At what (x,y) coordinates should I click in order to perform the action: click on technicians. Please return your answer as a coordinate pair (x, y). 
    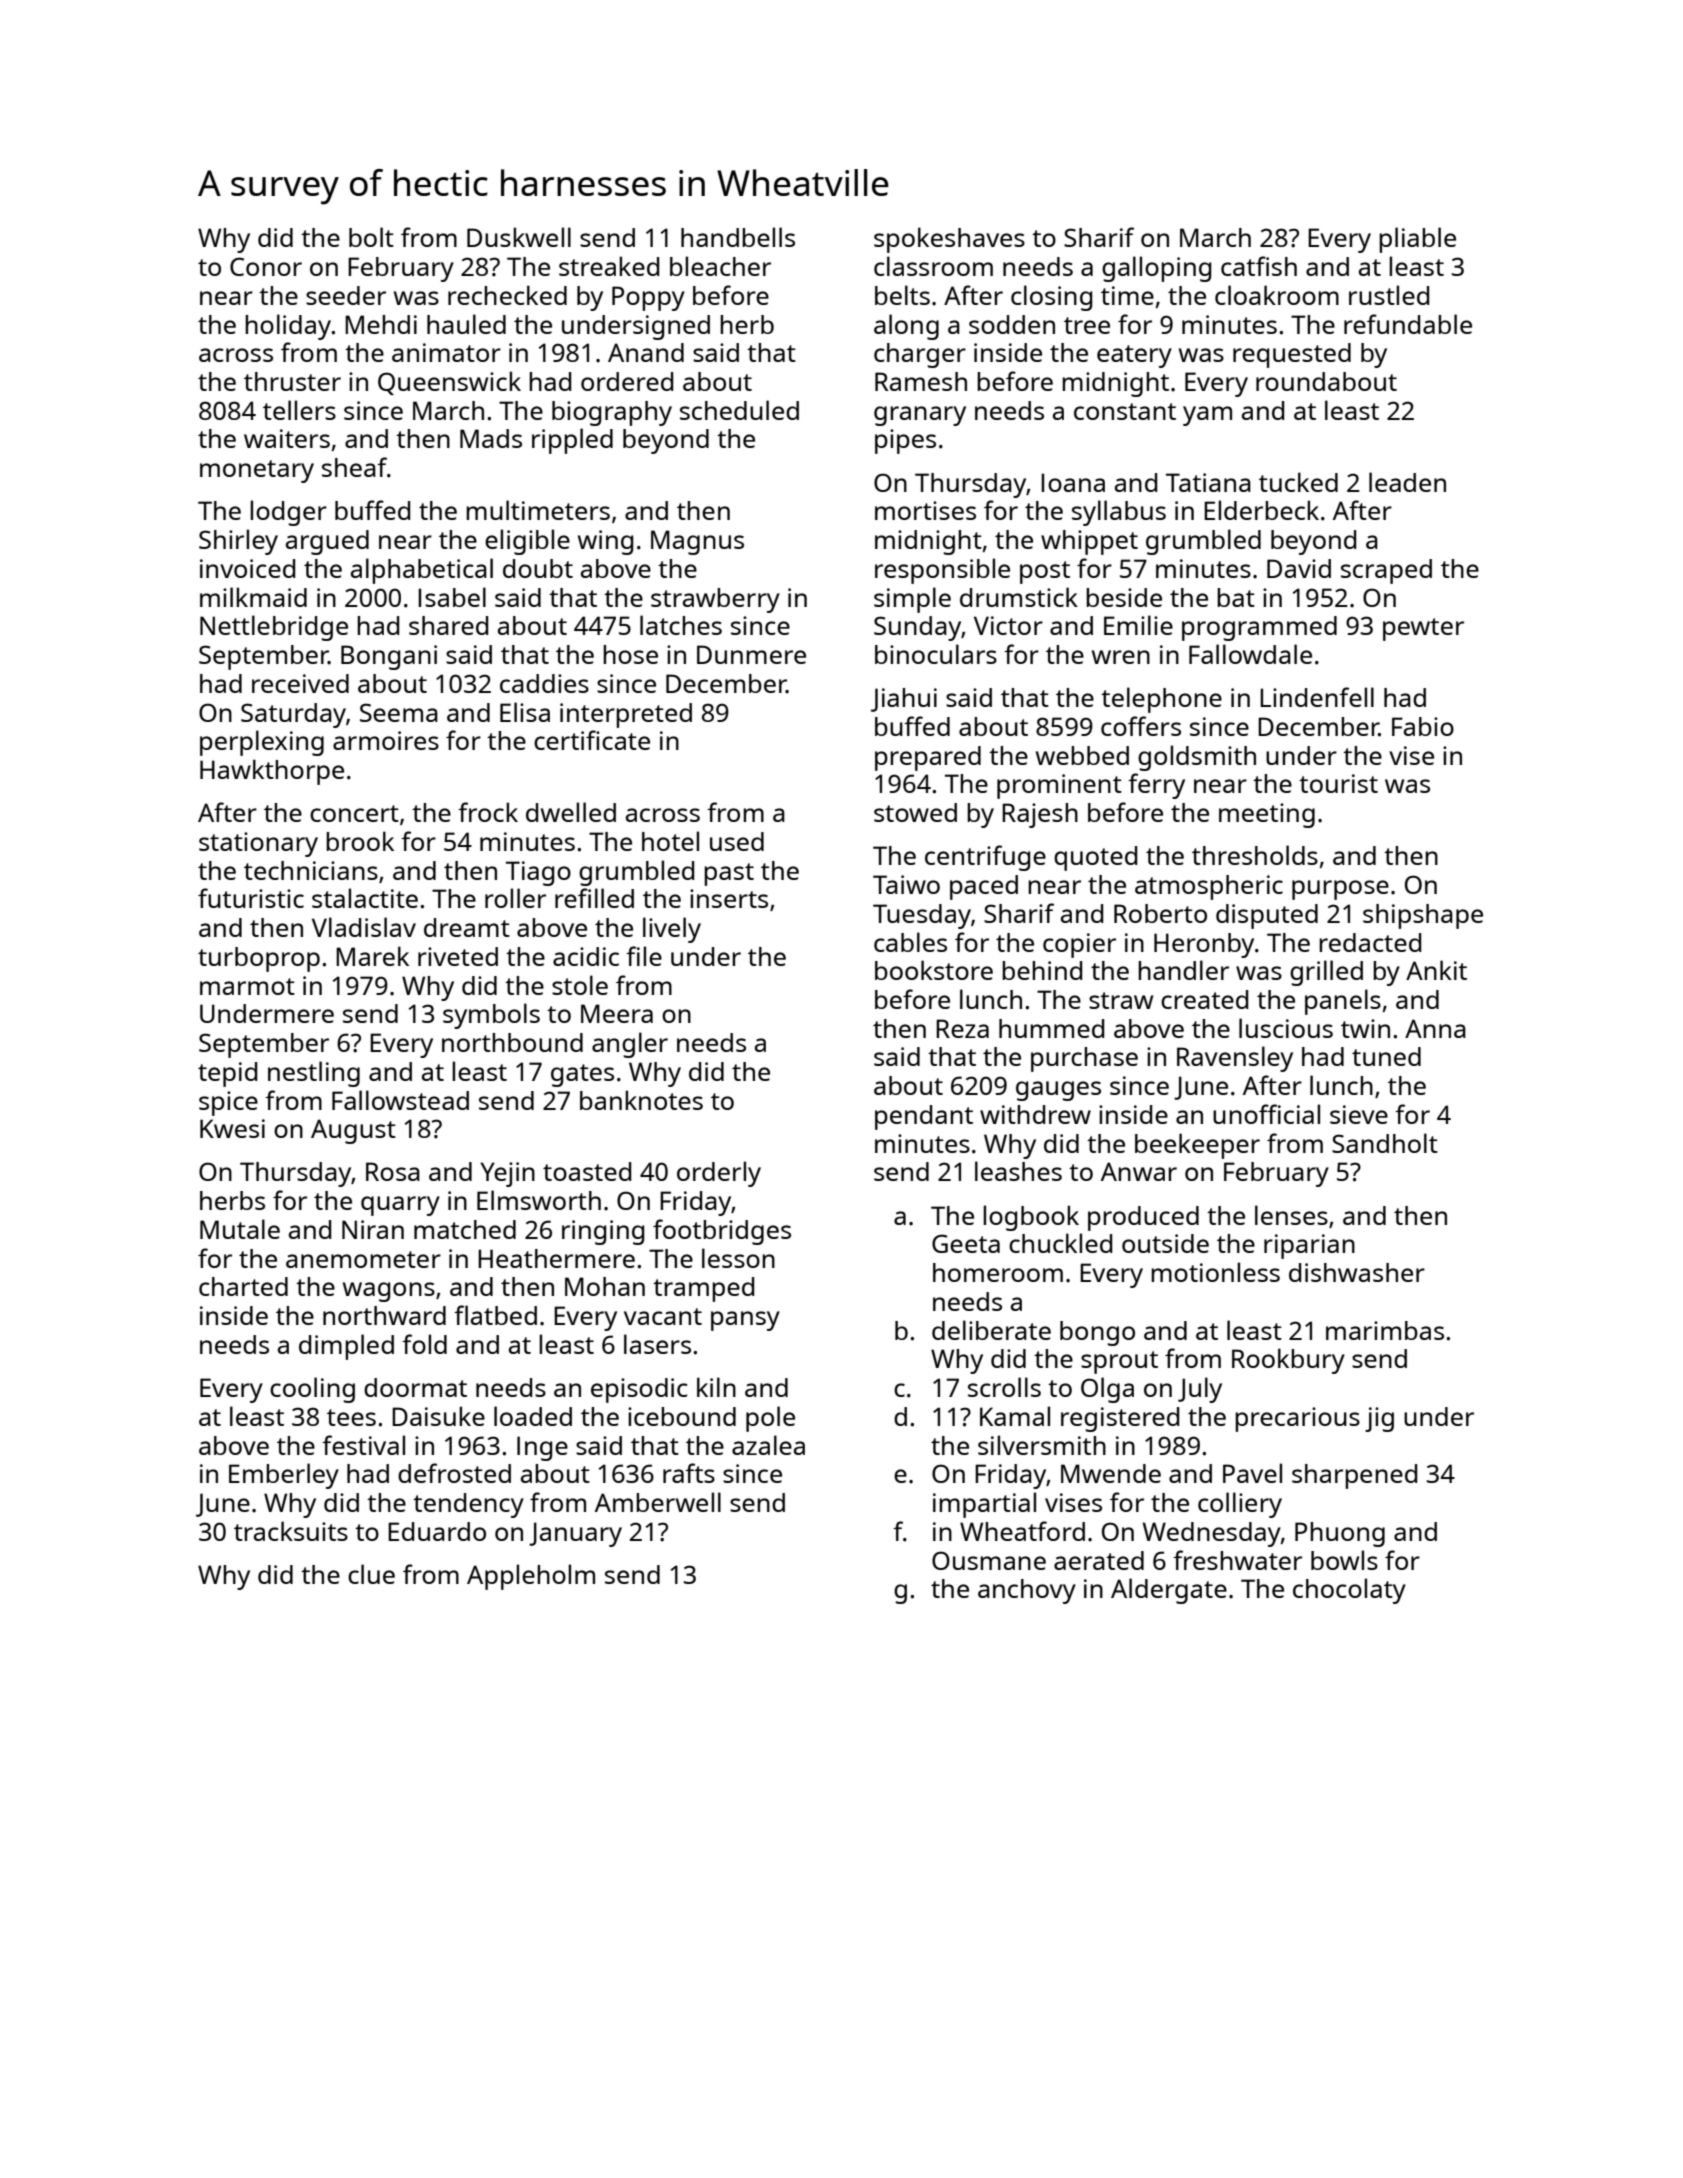
    Looking at the image, I should click on (311, 870).
